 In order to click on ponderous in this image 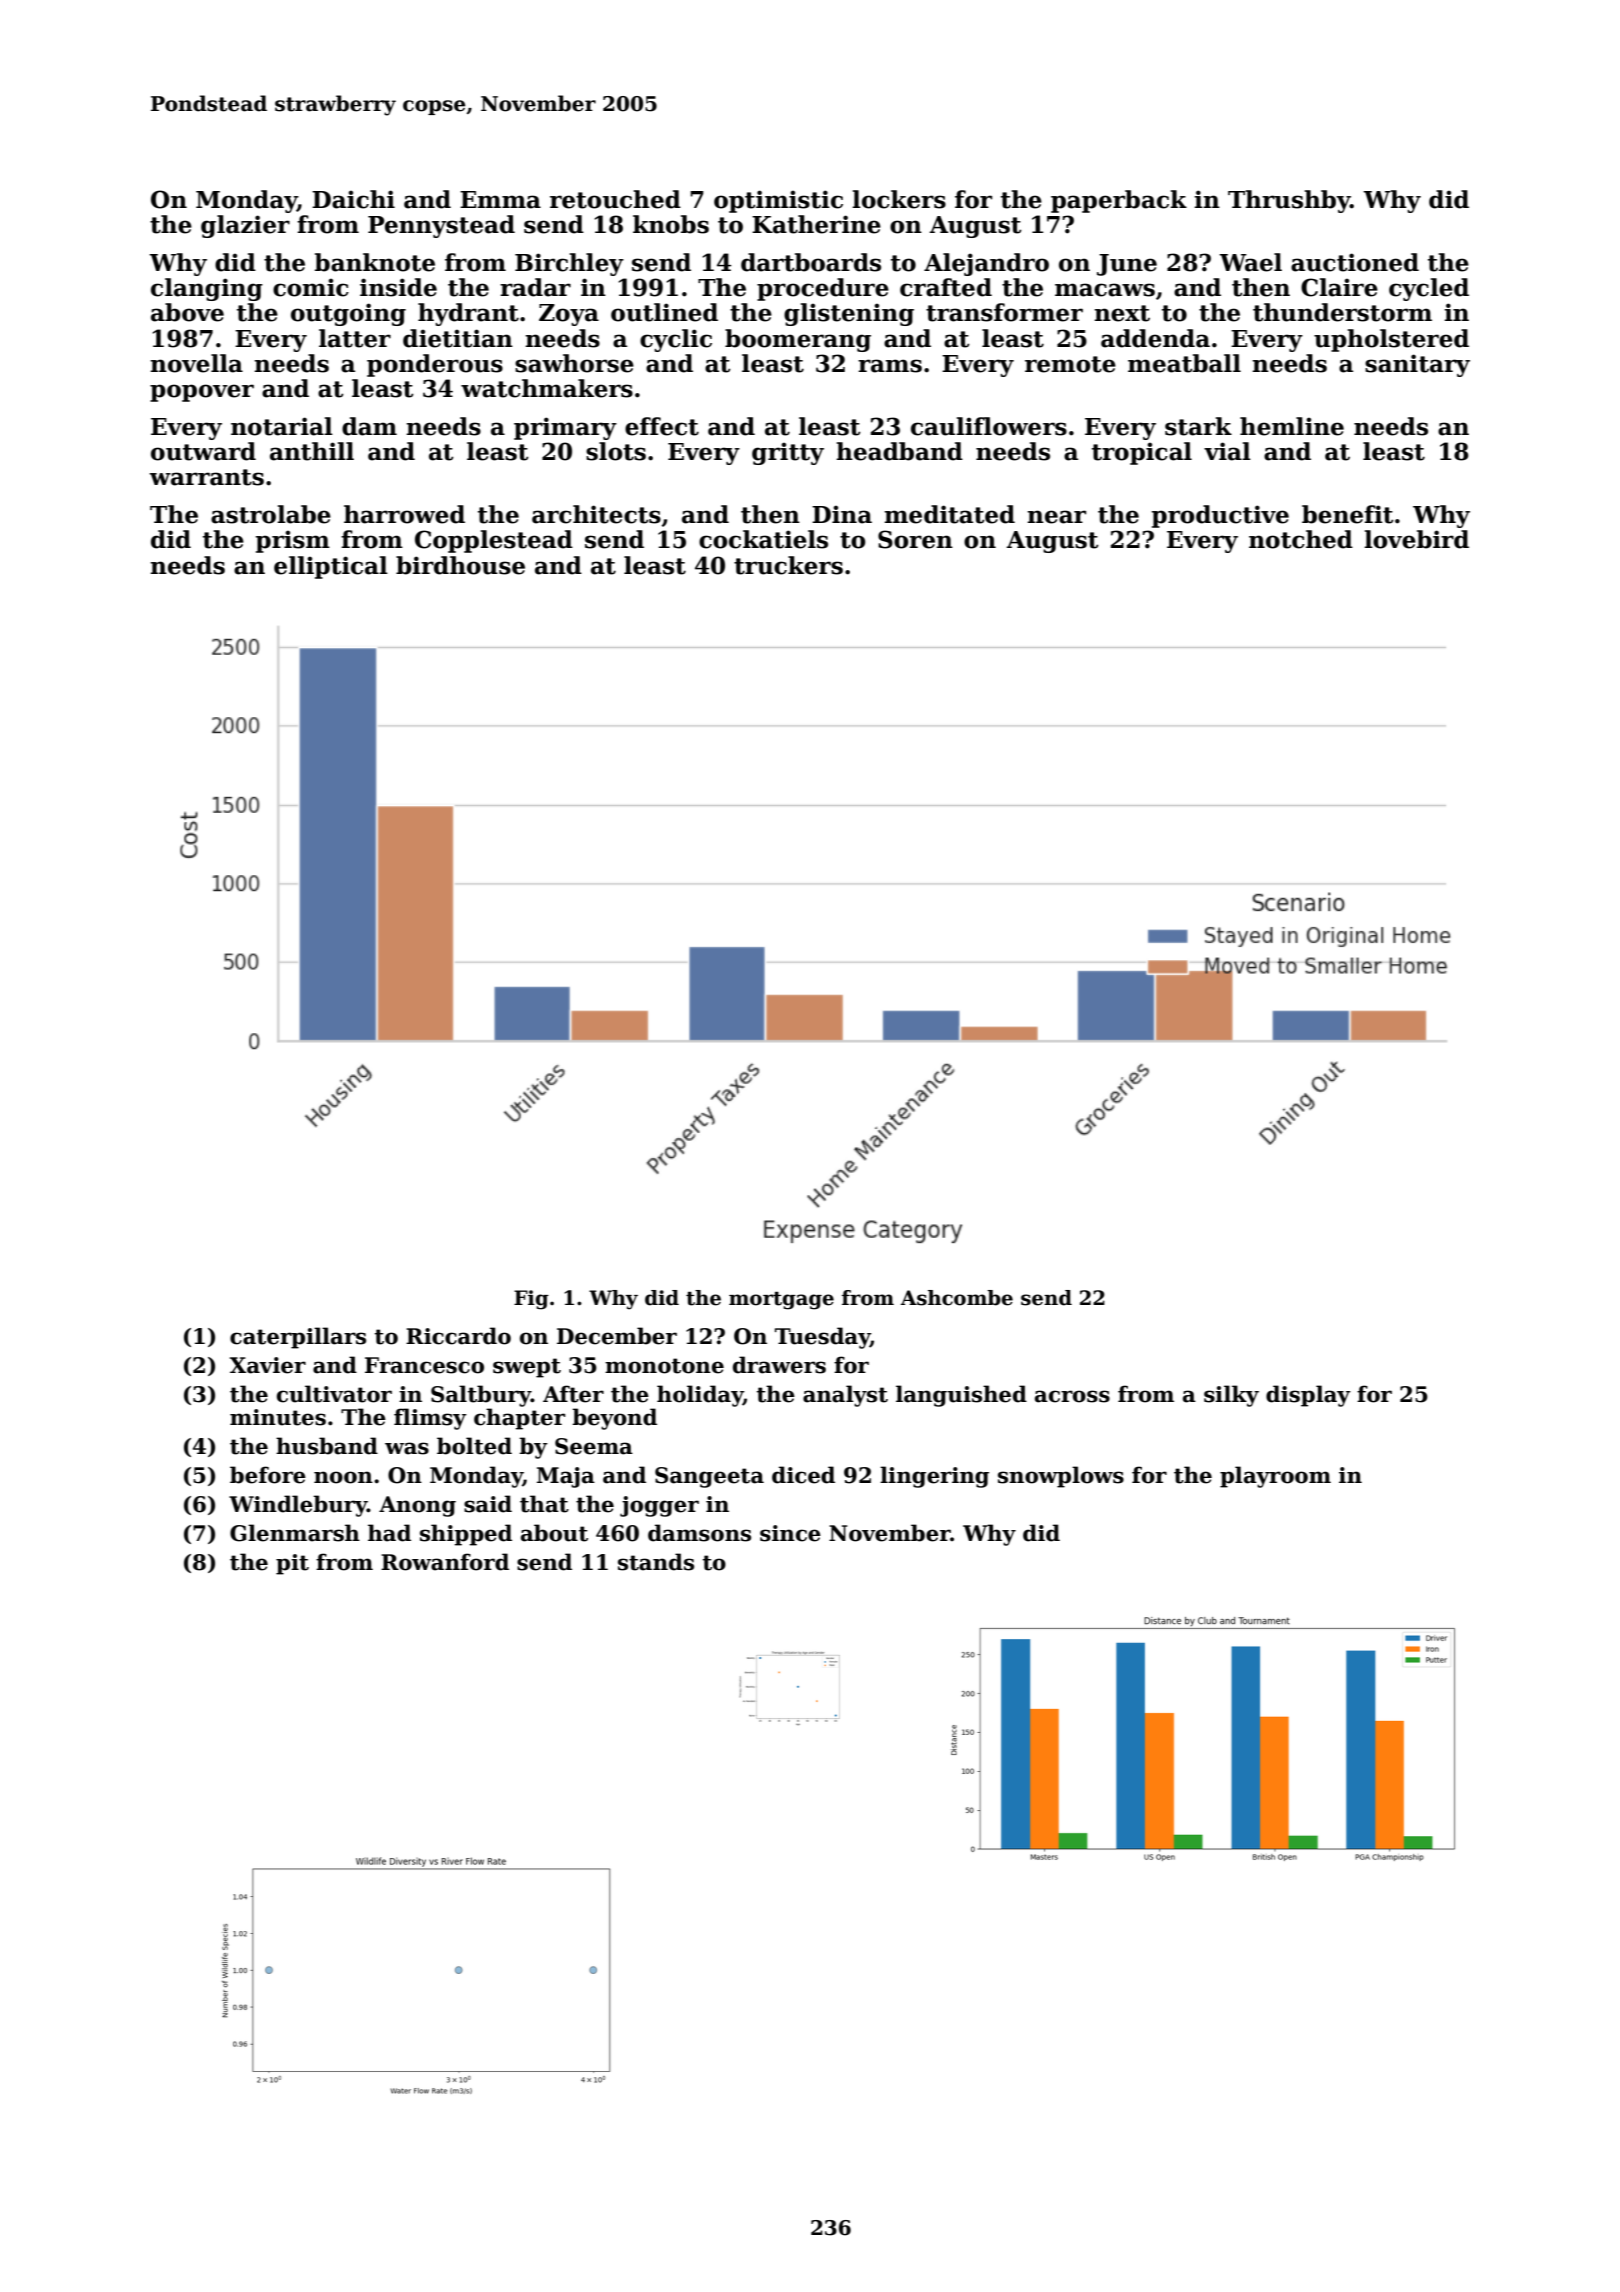, I will do `click(435, 365)`.
